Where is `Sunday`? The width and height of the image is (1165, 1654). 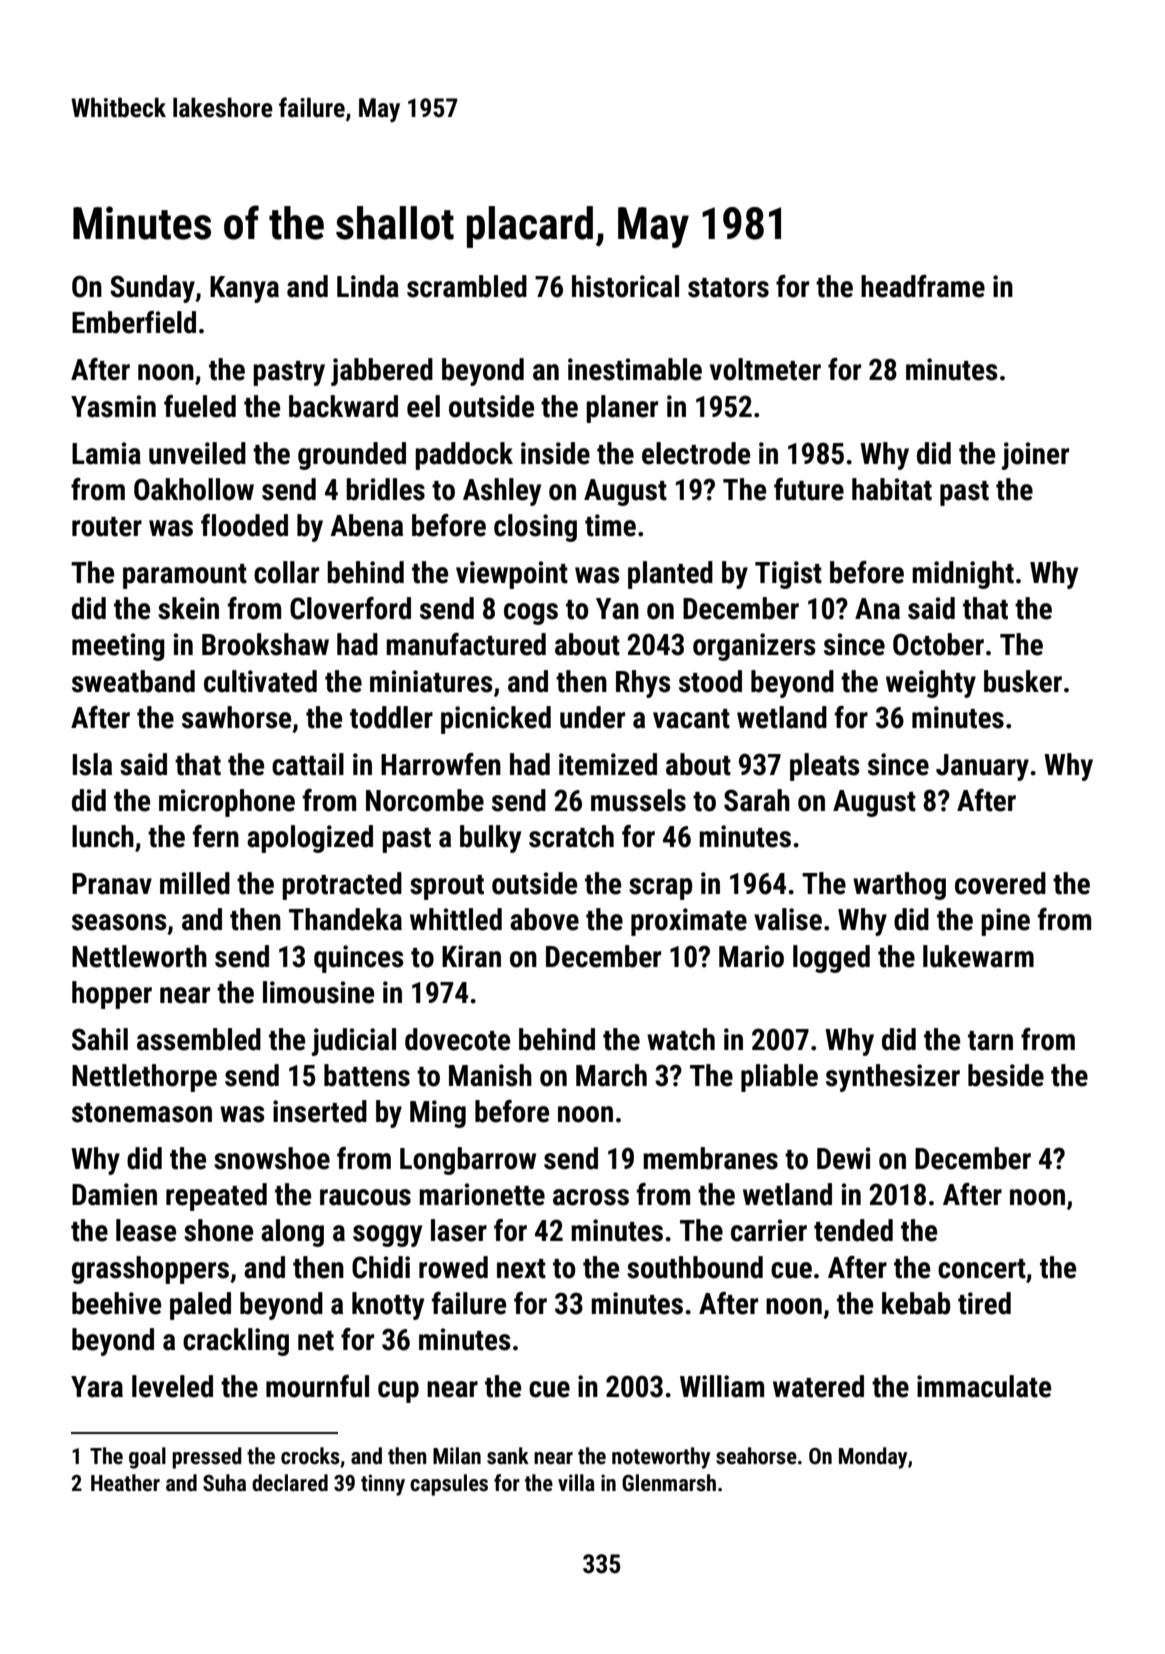 Sunday is located at coordinates (152, 289).
